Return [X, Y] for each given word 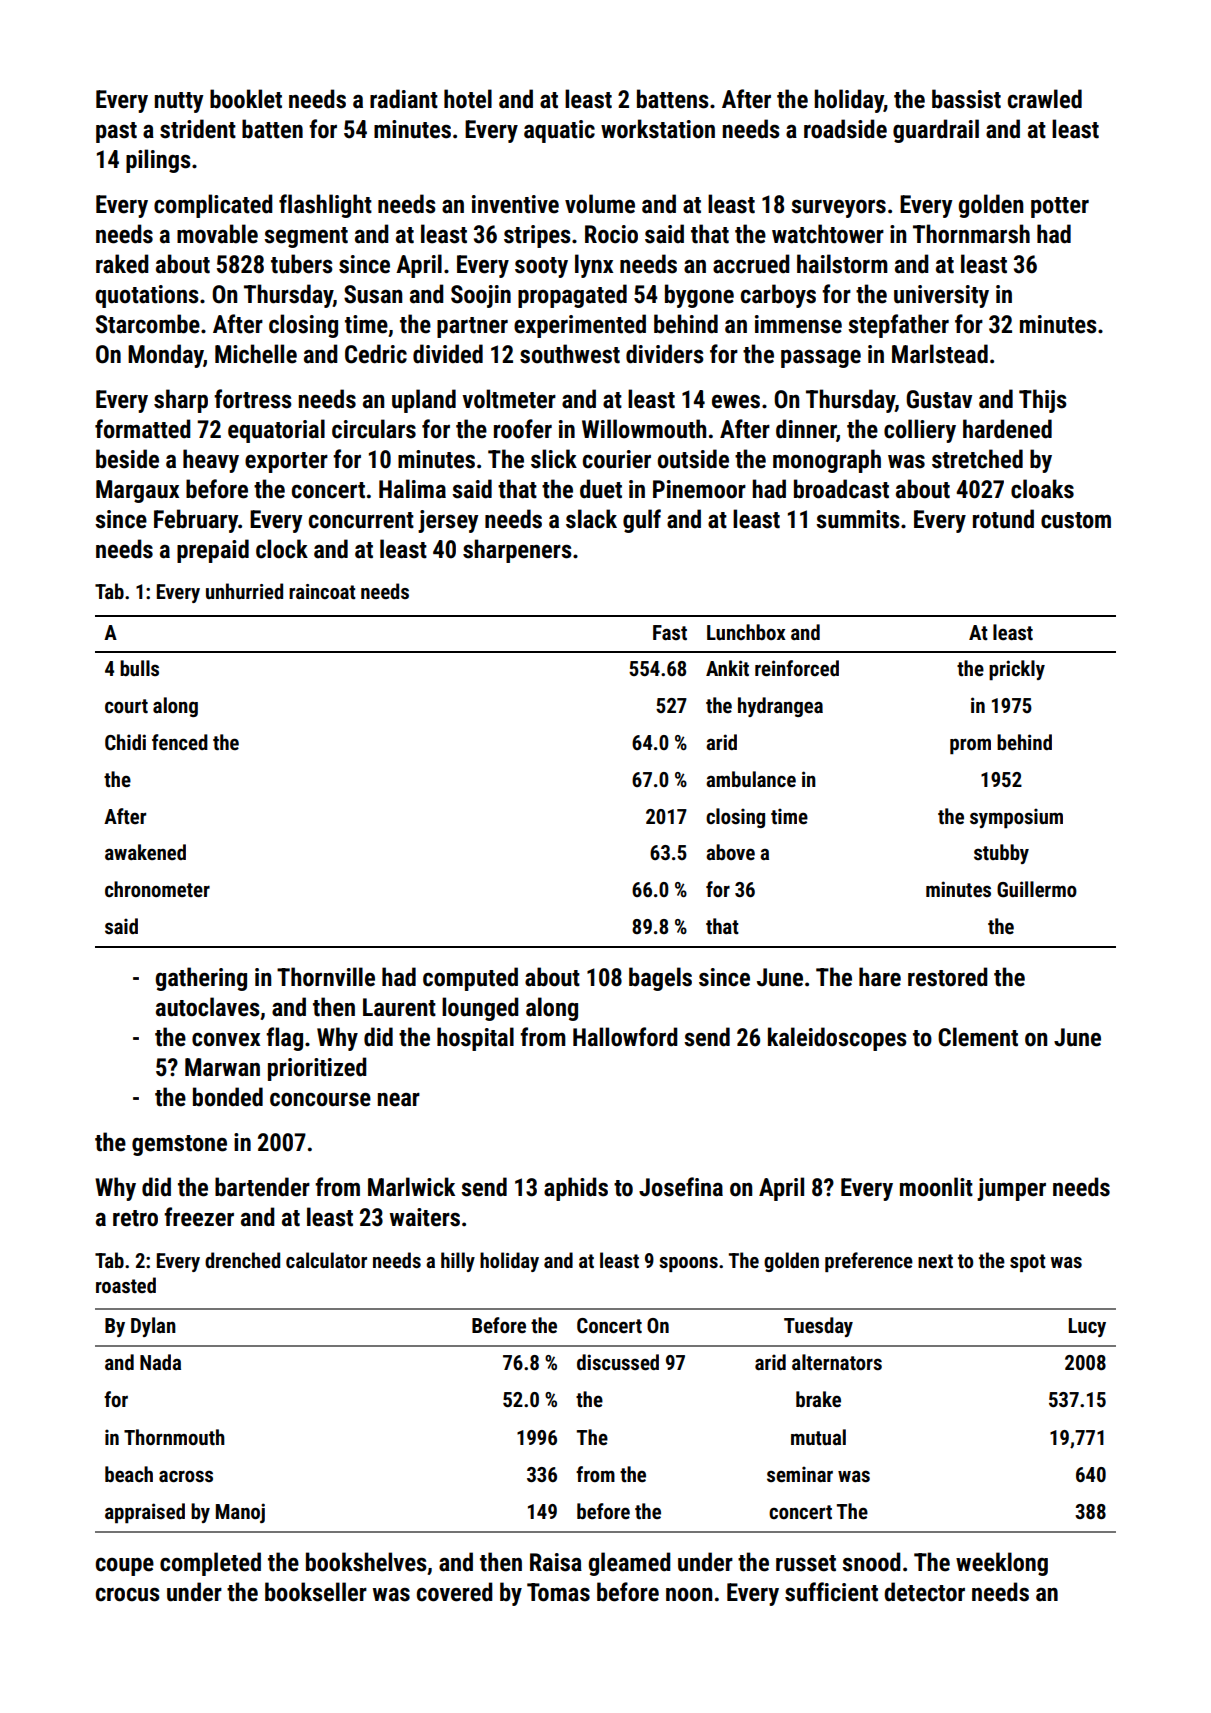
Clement [978, 1037]
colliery [920, 431]
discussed [618, 1362]
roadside [845, 129]
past [116, 132]
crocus [128, 1594]
